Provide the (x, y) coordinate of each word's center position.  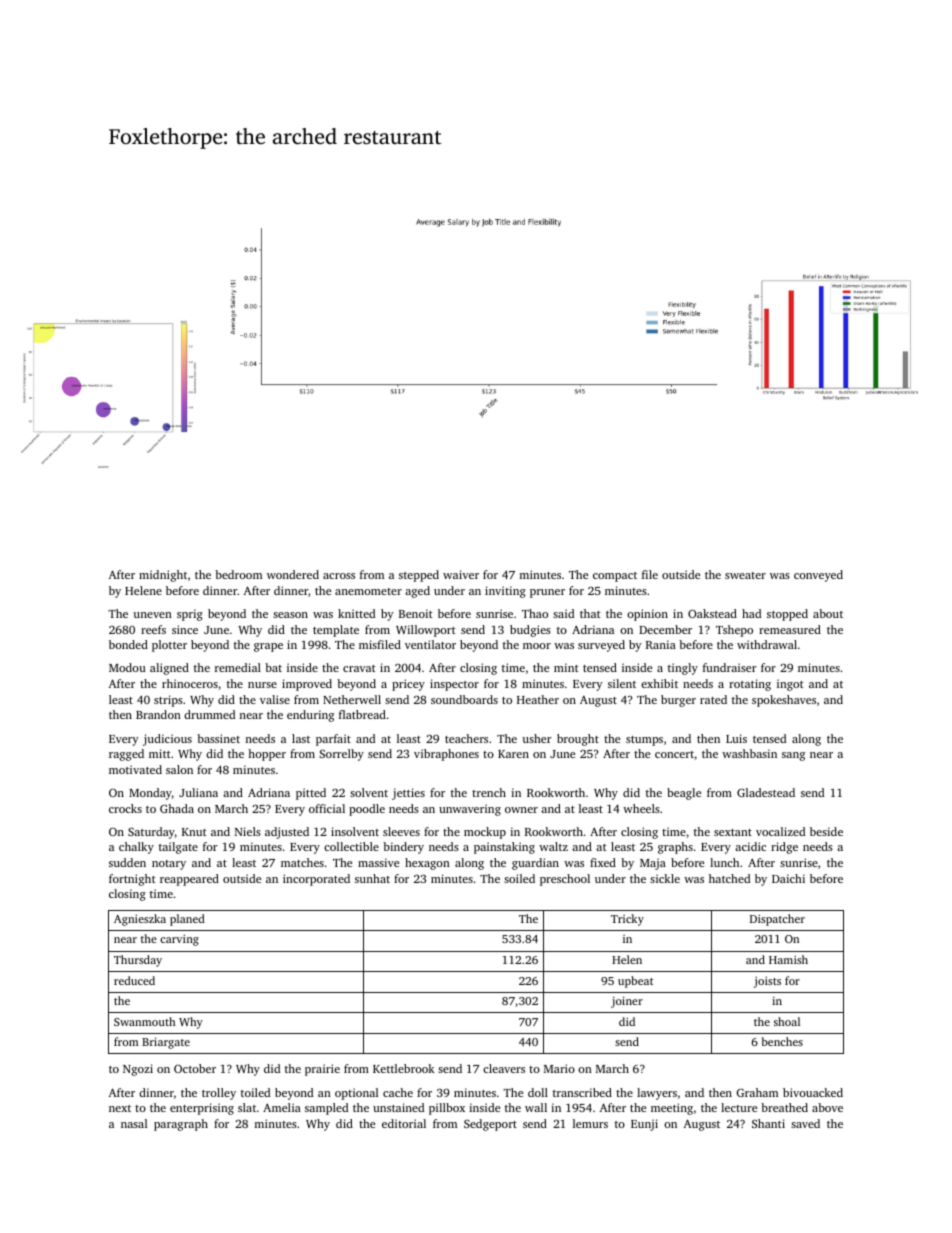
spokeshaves (784, 701)
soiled (519, 878)
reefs (153, 629)
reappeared (189, 880)
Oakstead (712, 613)
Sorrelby (341, 755)
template (336, 631)
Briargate (166, 1043)
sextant (733, 832)
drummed (209, 714)
